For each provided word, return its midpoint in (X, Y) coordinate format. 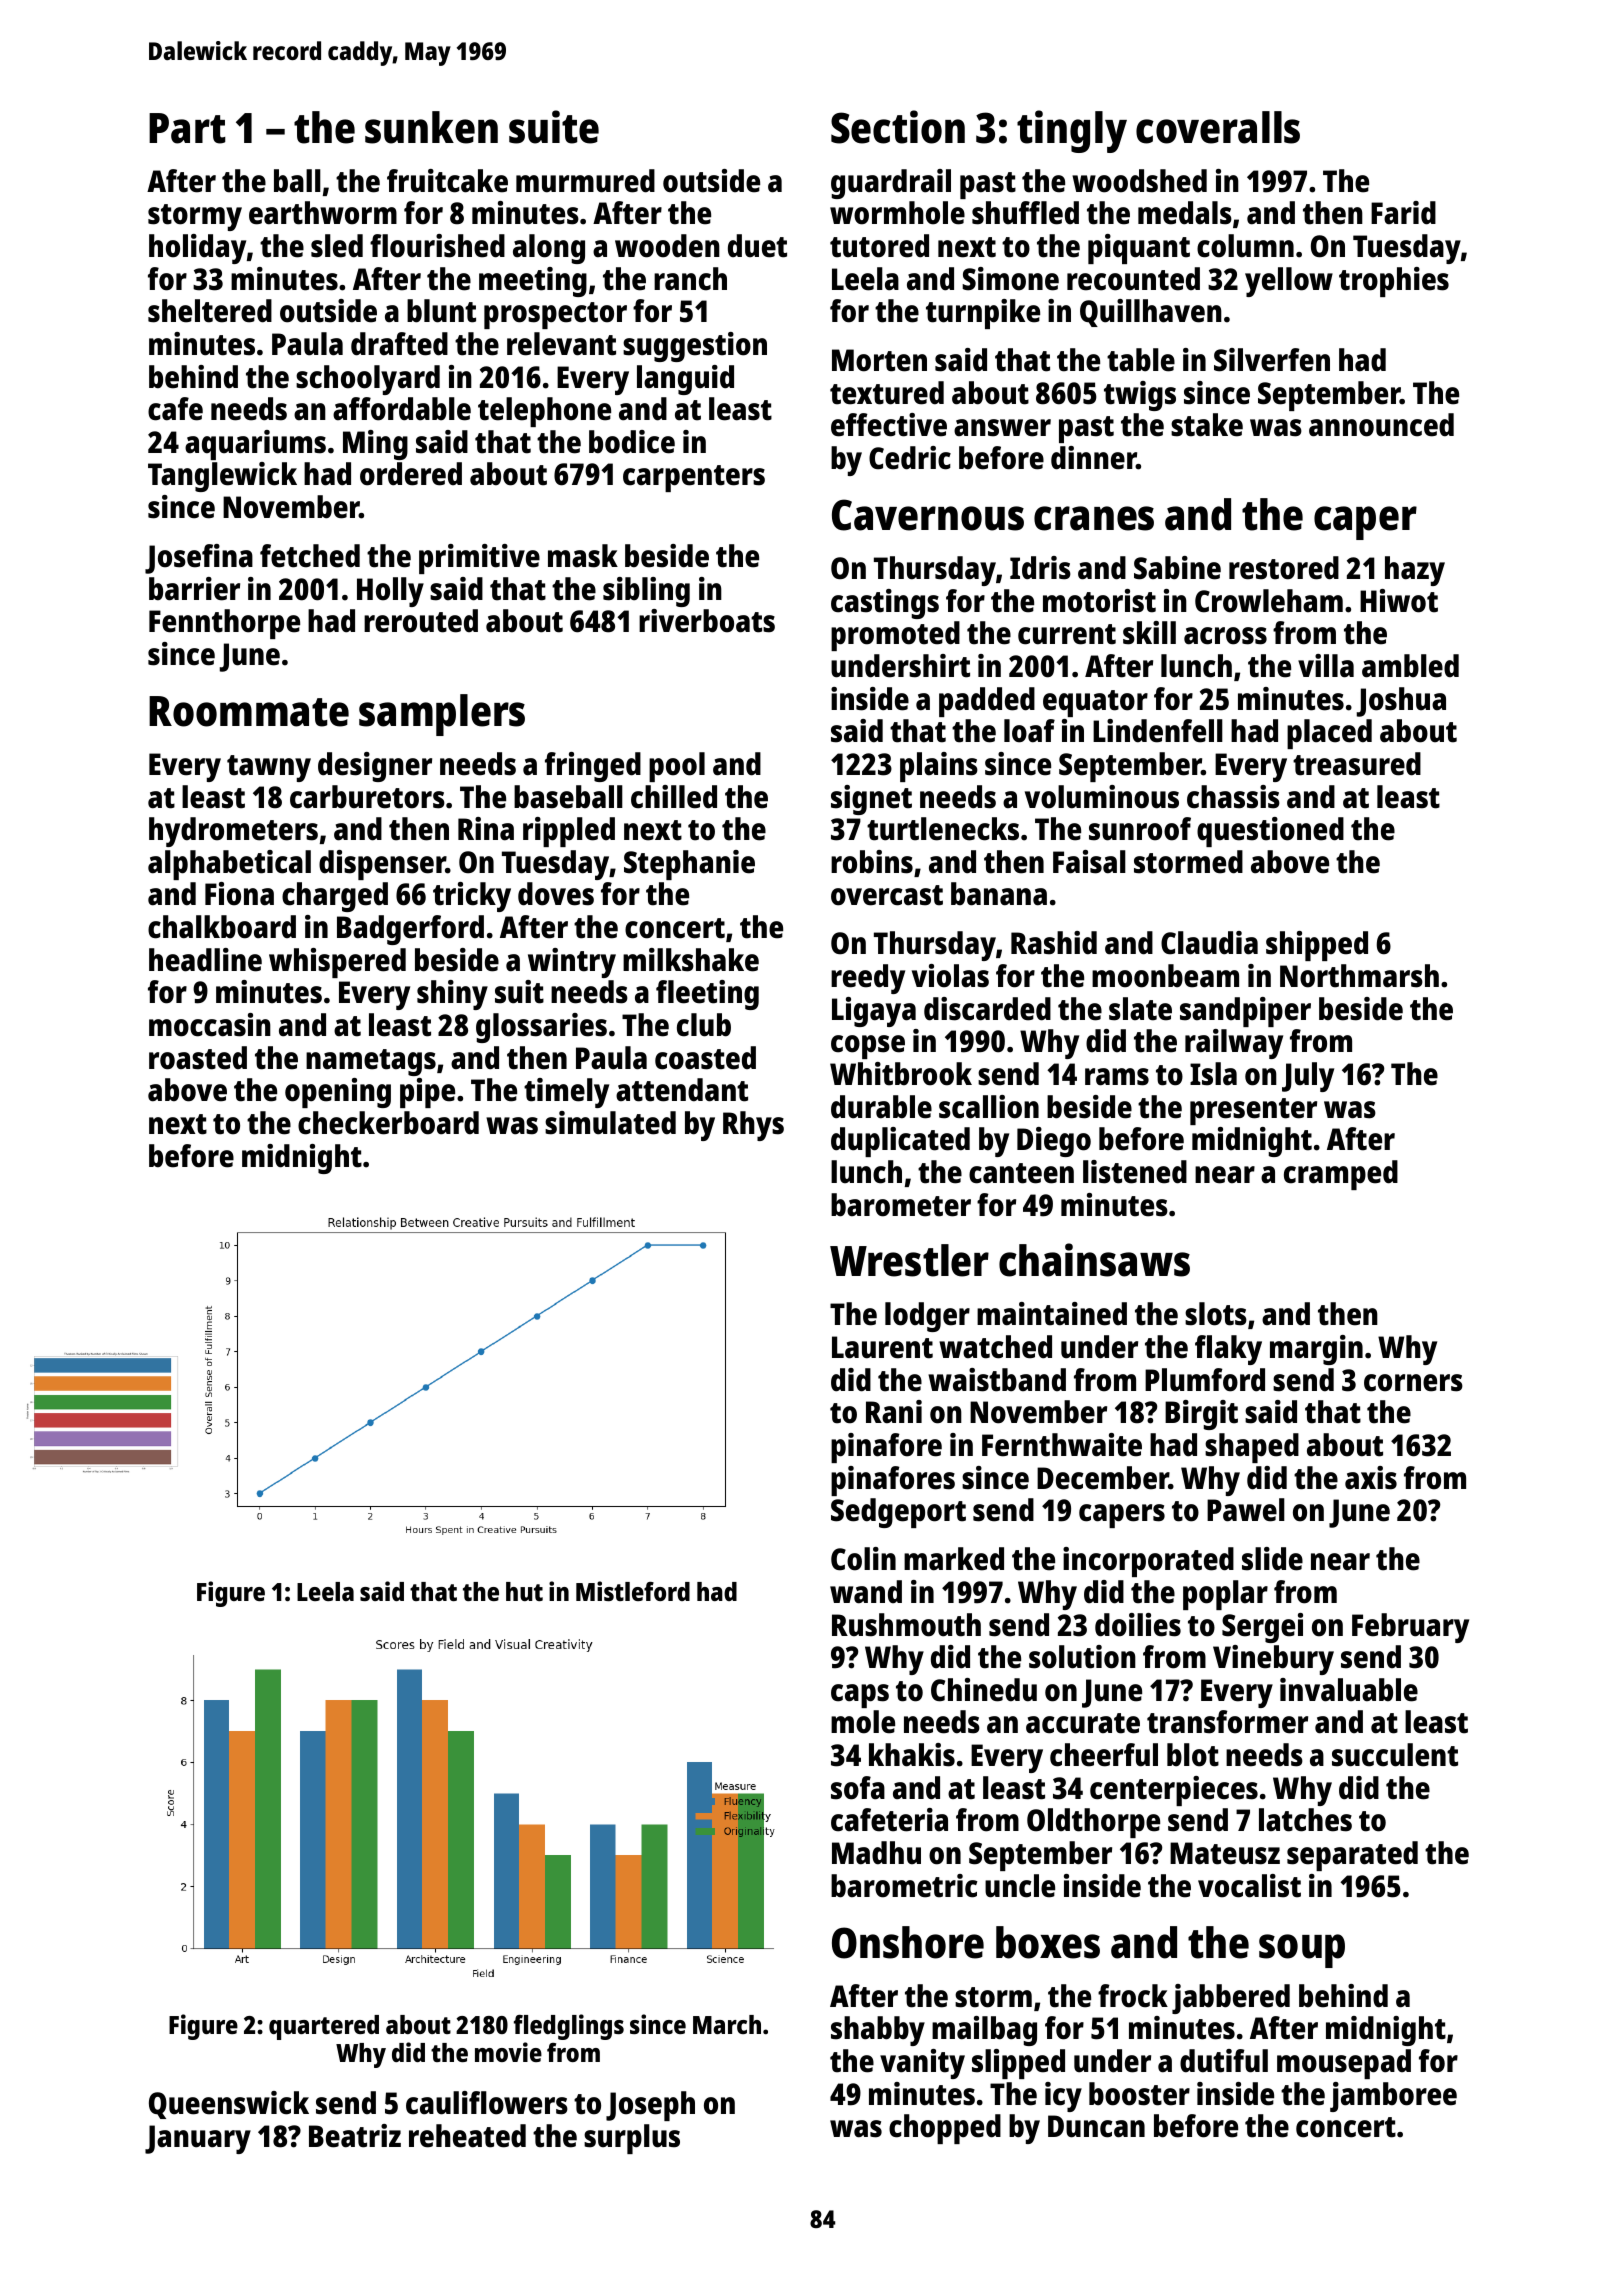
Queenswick (229, 2105)
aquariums (255, 445)
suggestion (695, 347)
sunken (431, 127)
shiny (452, 995)
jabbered (1231, 1999)
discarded (987, 1009)
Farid (1403, 213)
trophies (1394, 282)
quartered (324, 2027)
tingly (1072, 131)
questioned (1270, 832)
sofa (858, 1788)
